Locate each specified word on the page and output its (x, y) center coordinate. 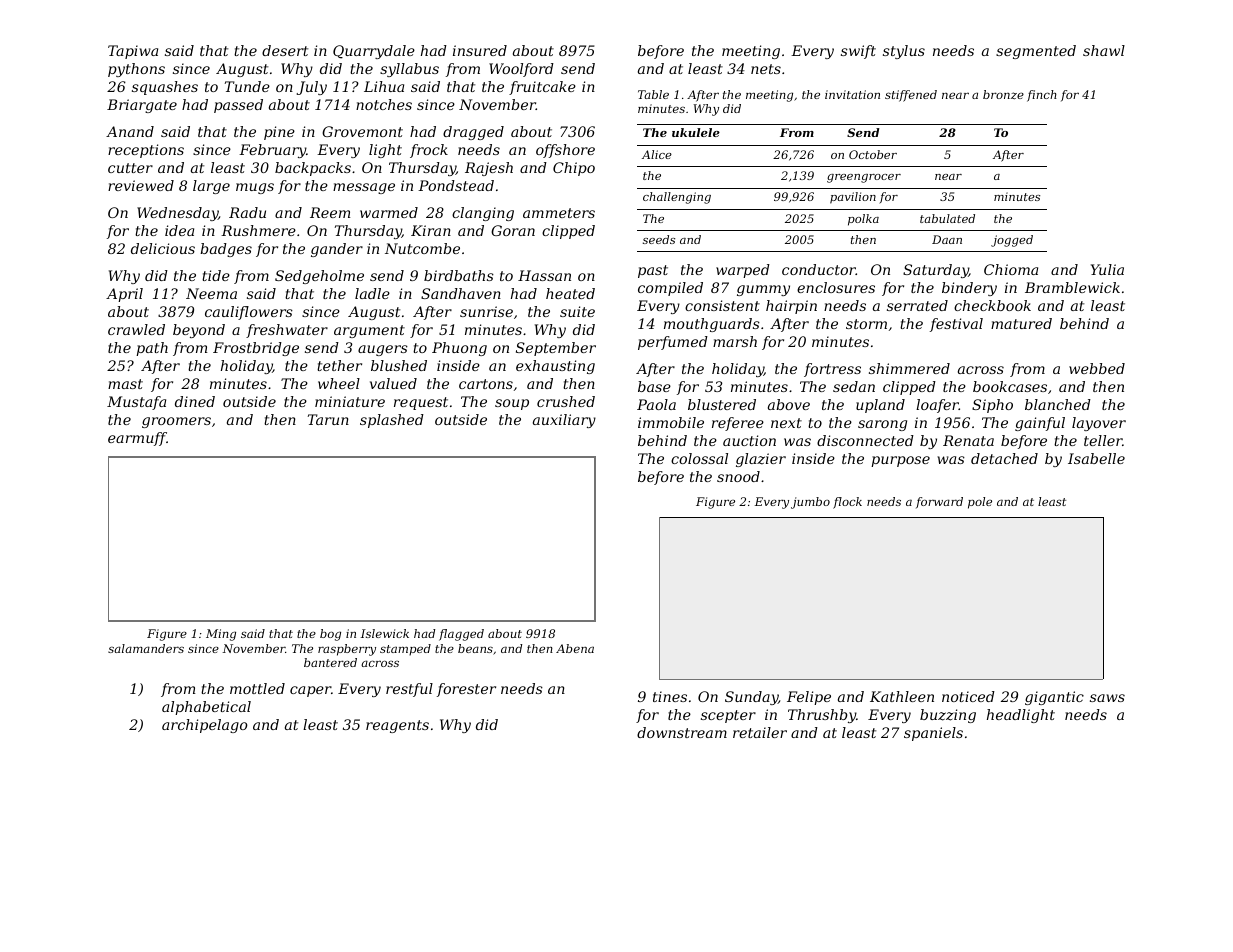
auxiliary (564, 421)
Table (653, 94)
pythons (136, 70)
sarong (882, 425)
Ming (221, 635)
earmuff (137, 439)
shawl (1104, 50)
